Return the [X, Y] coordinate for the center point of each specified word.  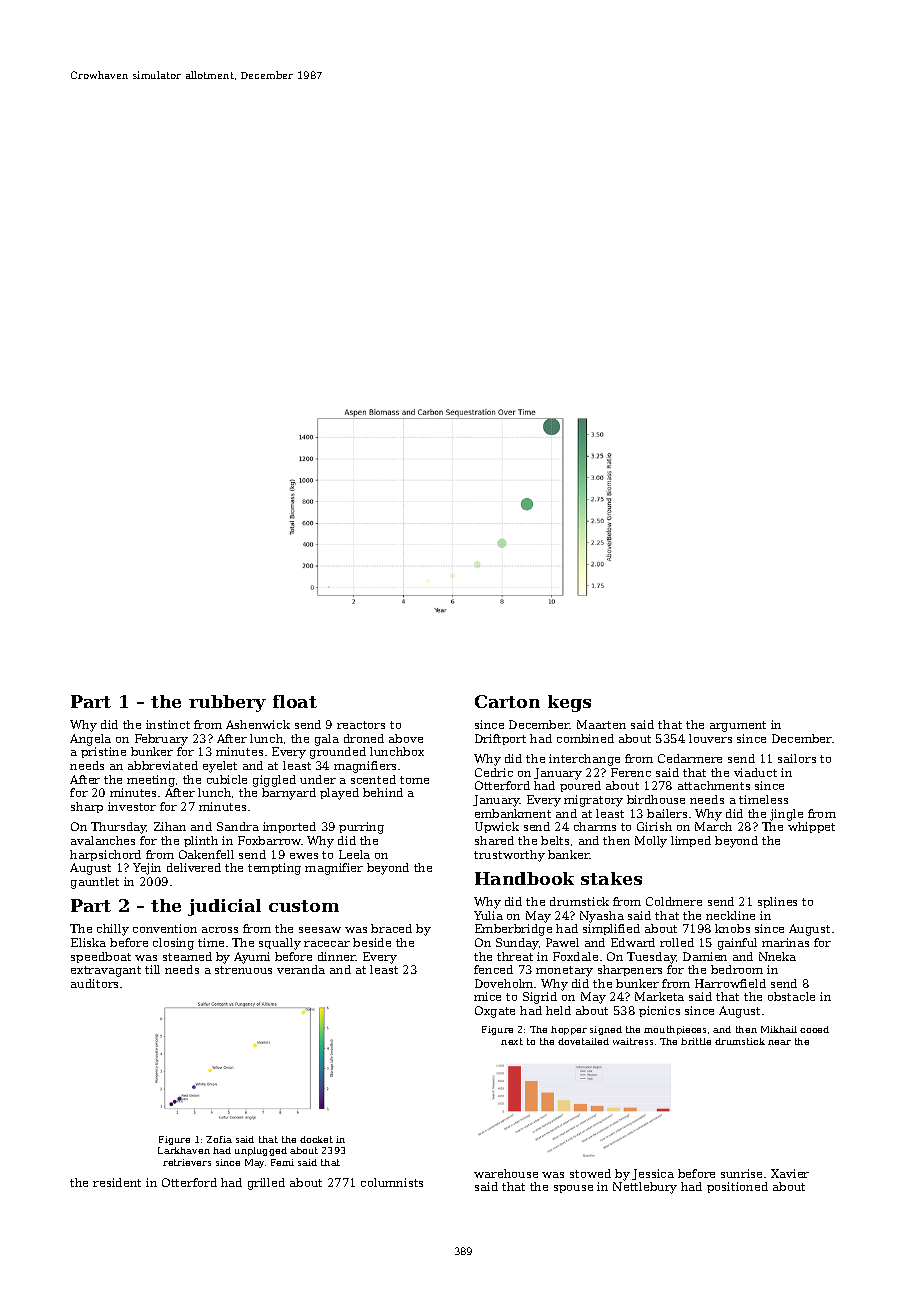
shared [494, 840]
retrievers [187, 1162]
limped [691, 841]
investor [132, 806]
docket [316, 1139]
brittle [696, 1041]
